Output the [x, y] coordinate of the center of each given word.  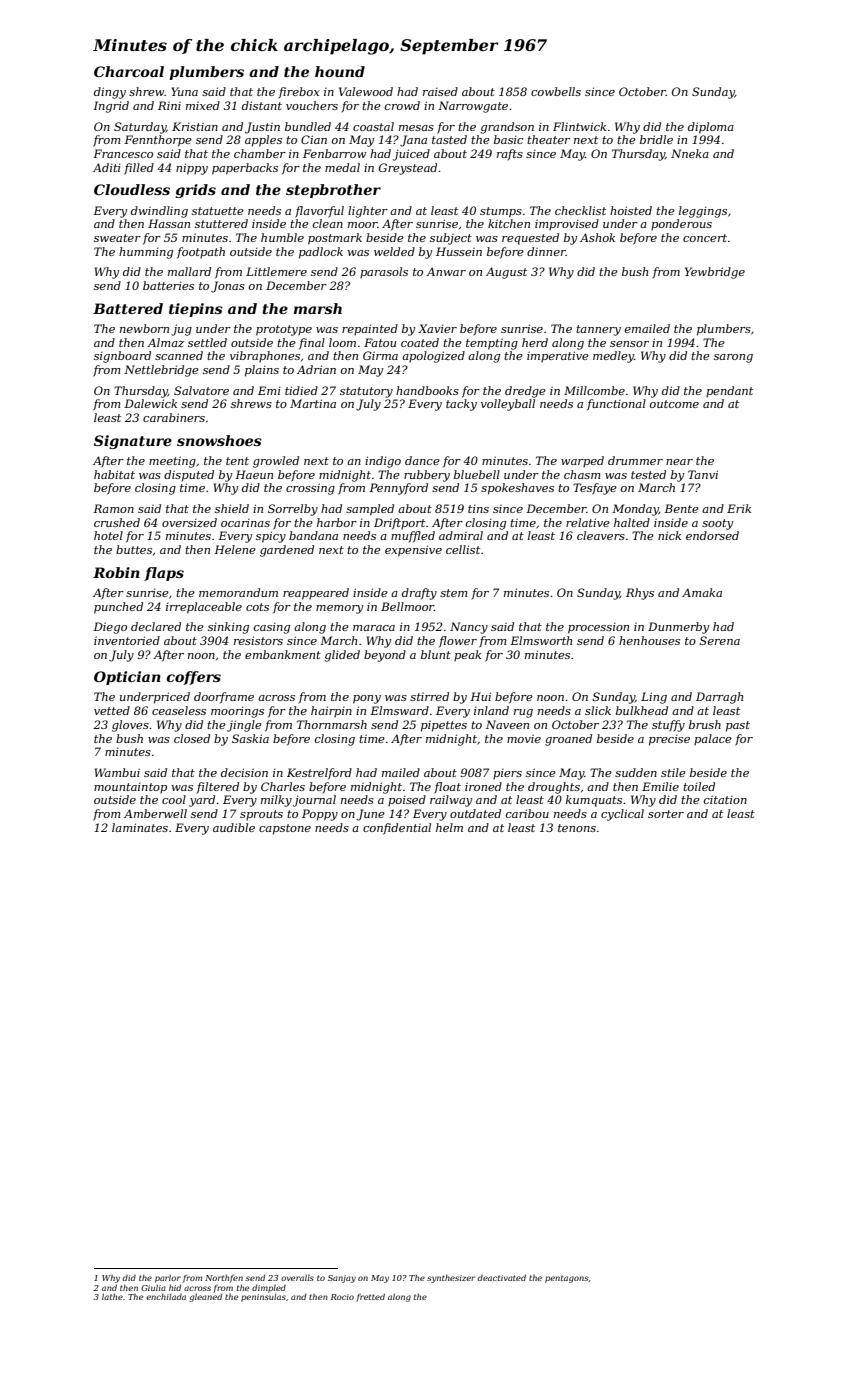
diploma [711, 128]
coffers [193, 678]
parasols [384, 272]
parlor [168, 1278]
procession [598, 628]
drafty [419, 594]
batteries [168, 285]
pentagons [566, 1279]
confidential [397, 829]
